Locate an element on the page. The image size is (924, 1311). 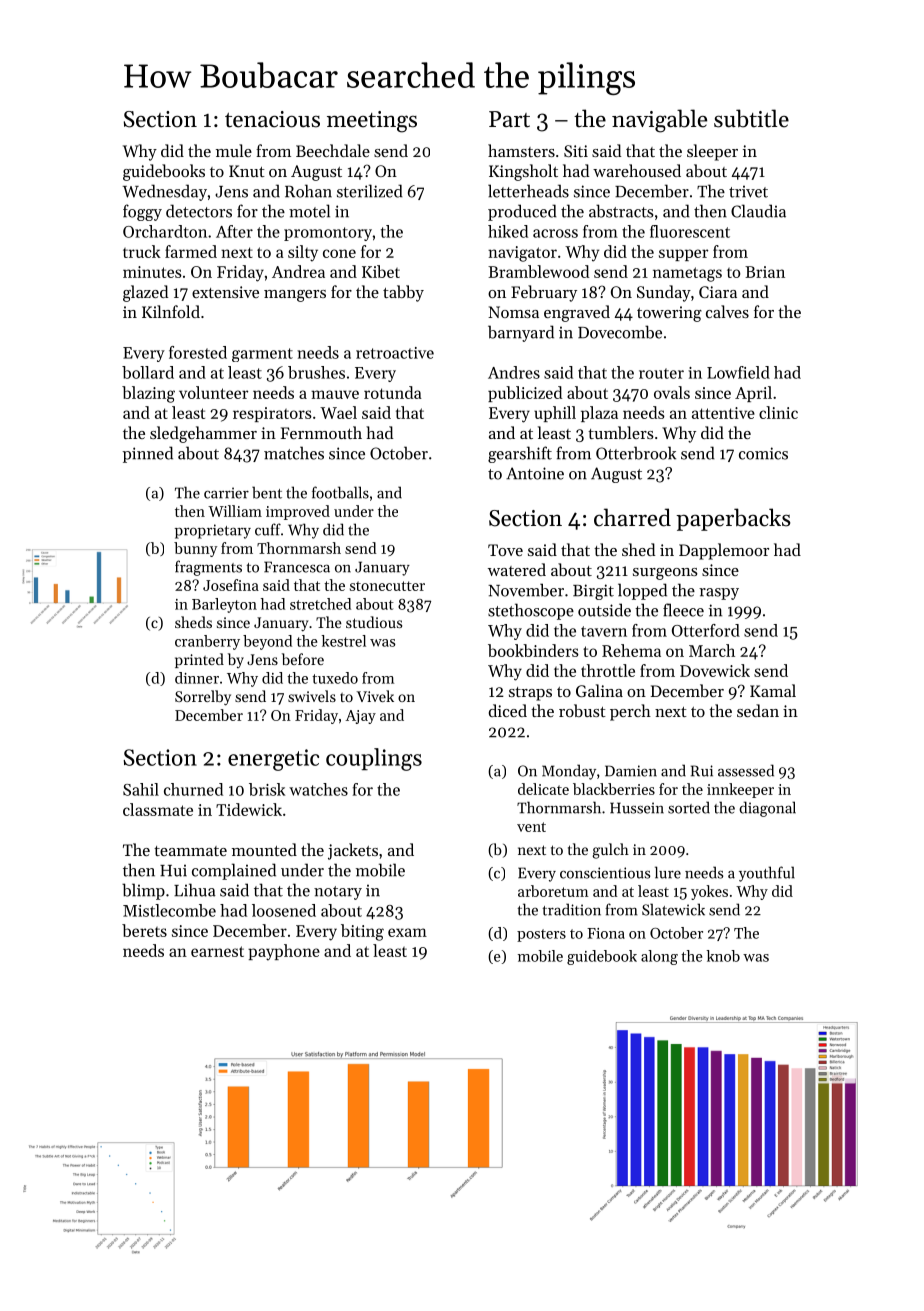
rotunda is located at coordinates (393, 392).
